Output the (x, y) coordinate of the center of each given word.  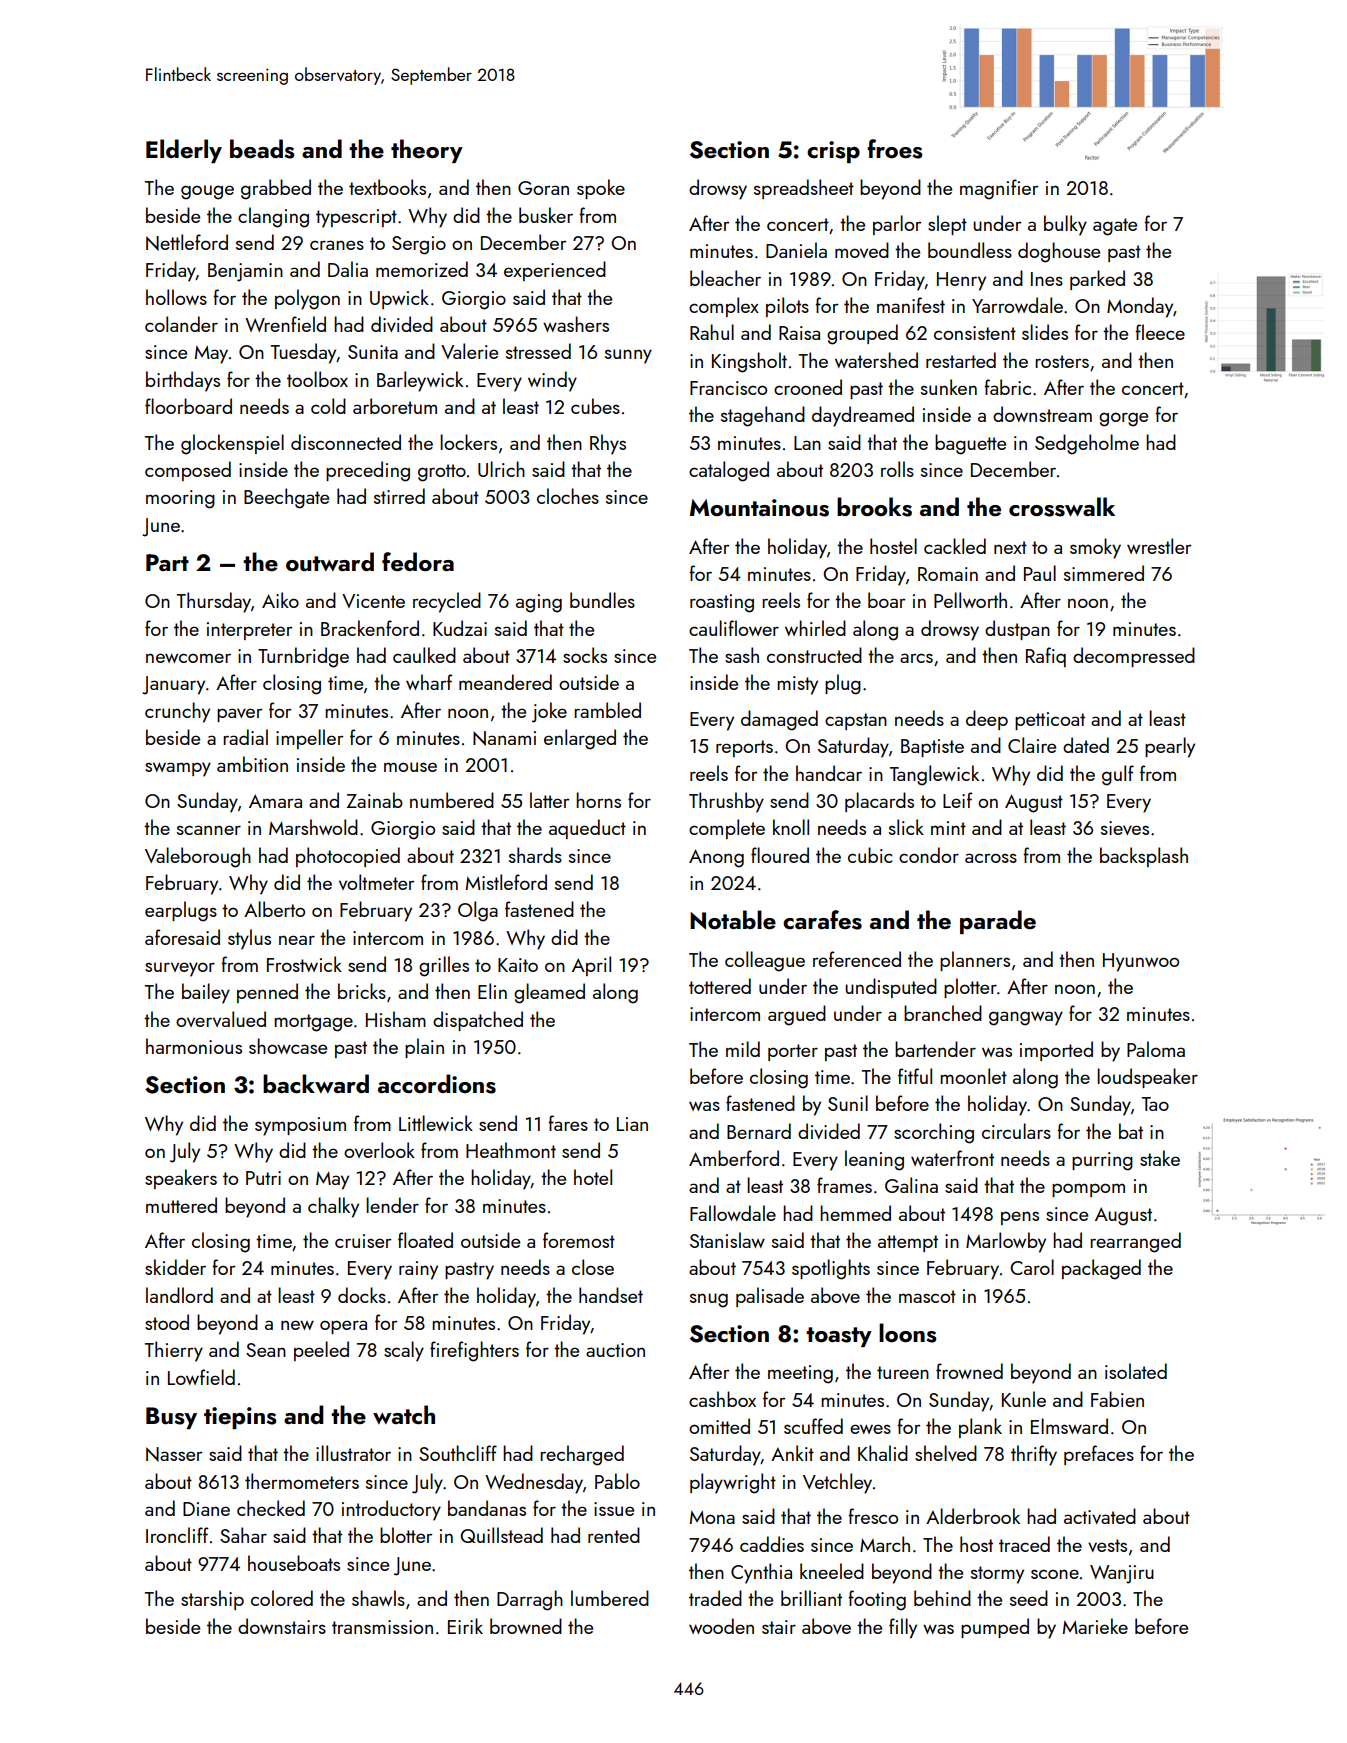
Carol (1032, 1267)
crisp (833, 152)
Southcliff (458, 1453)
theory (427, 151)
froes (894, 149)
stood (167, 1322)
